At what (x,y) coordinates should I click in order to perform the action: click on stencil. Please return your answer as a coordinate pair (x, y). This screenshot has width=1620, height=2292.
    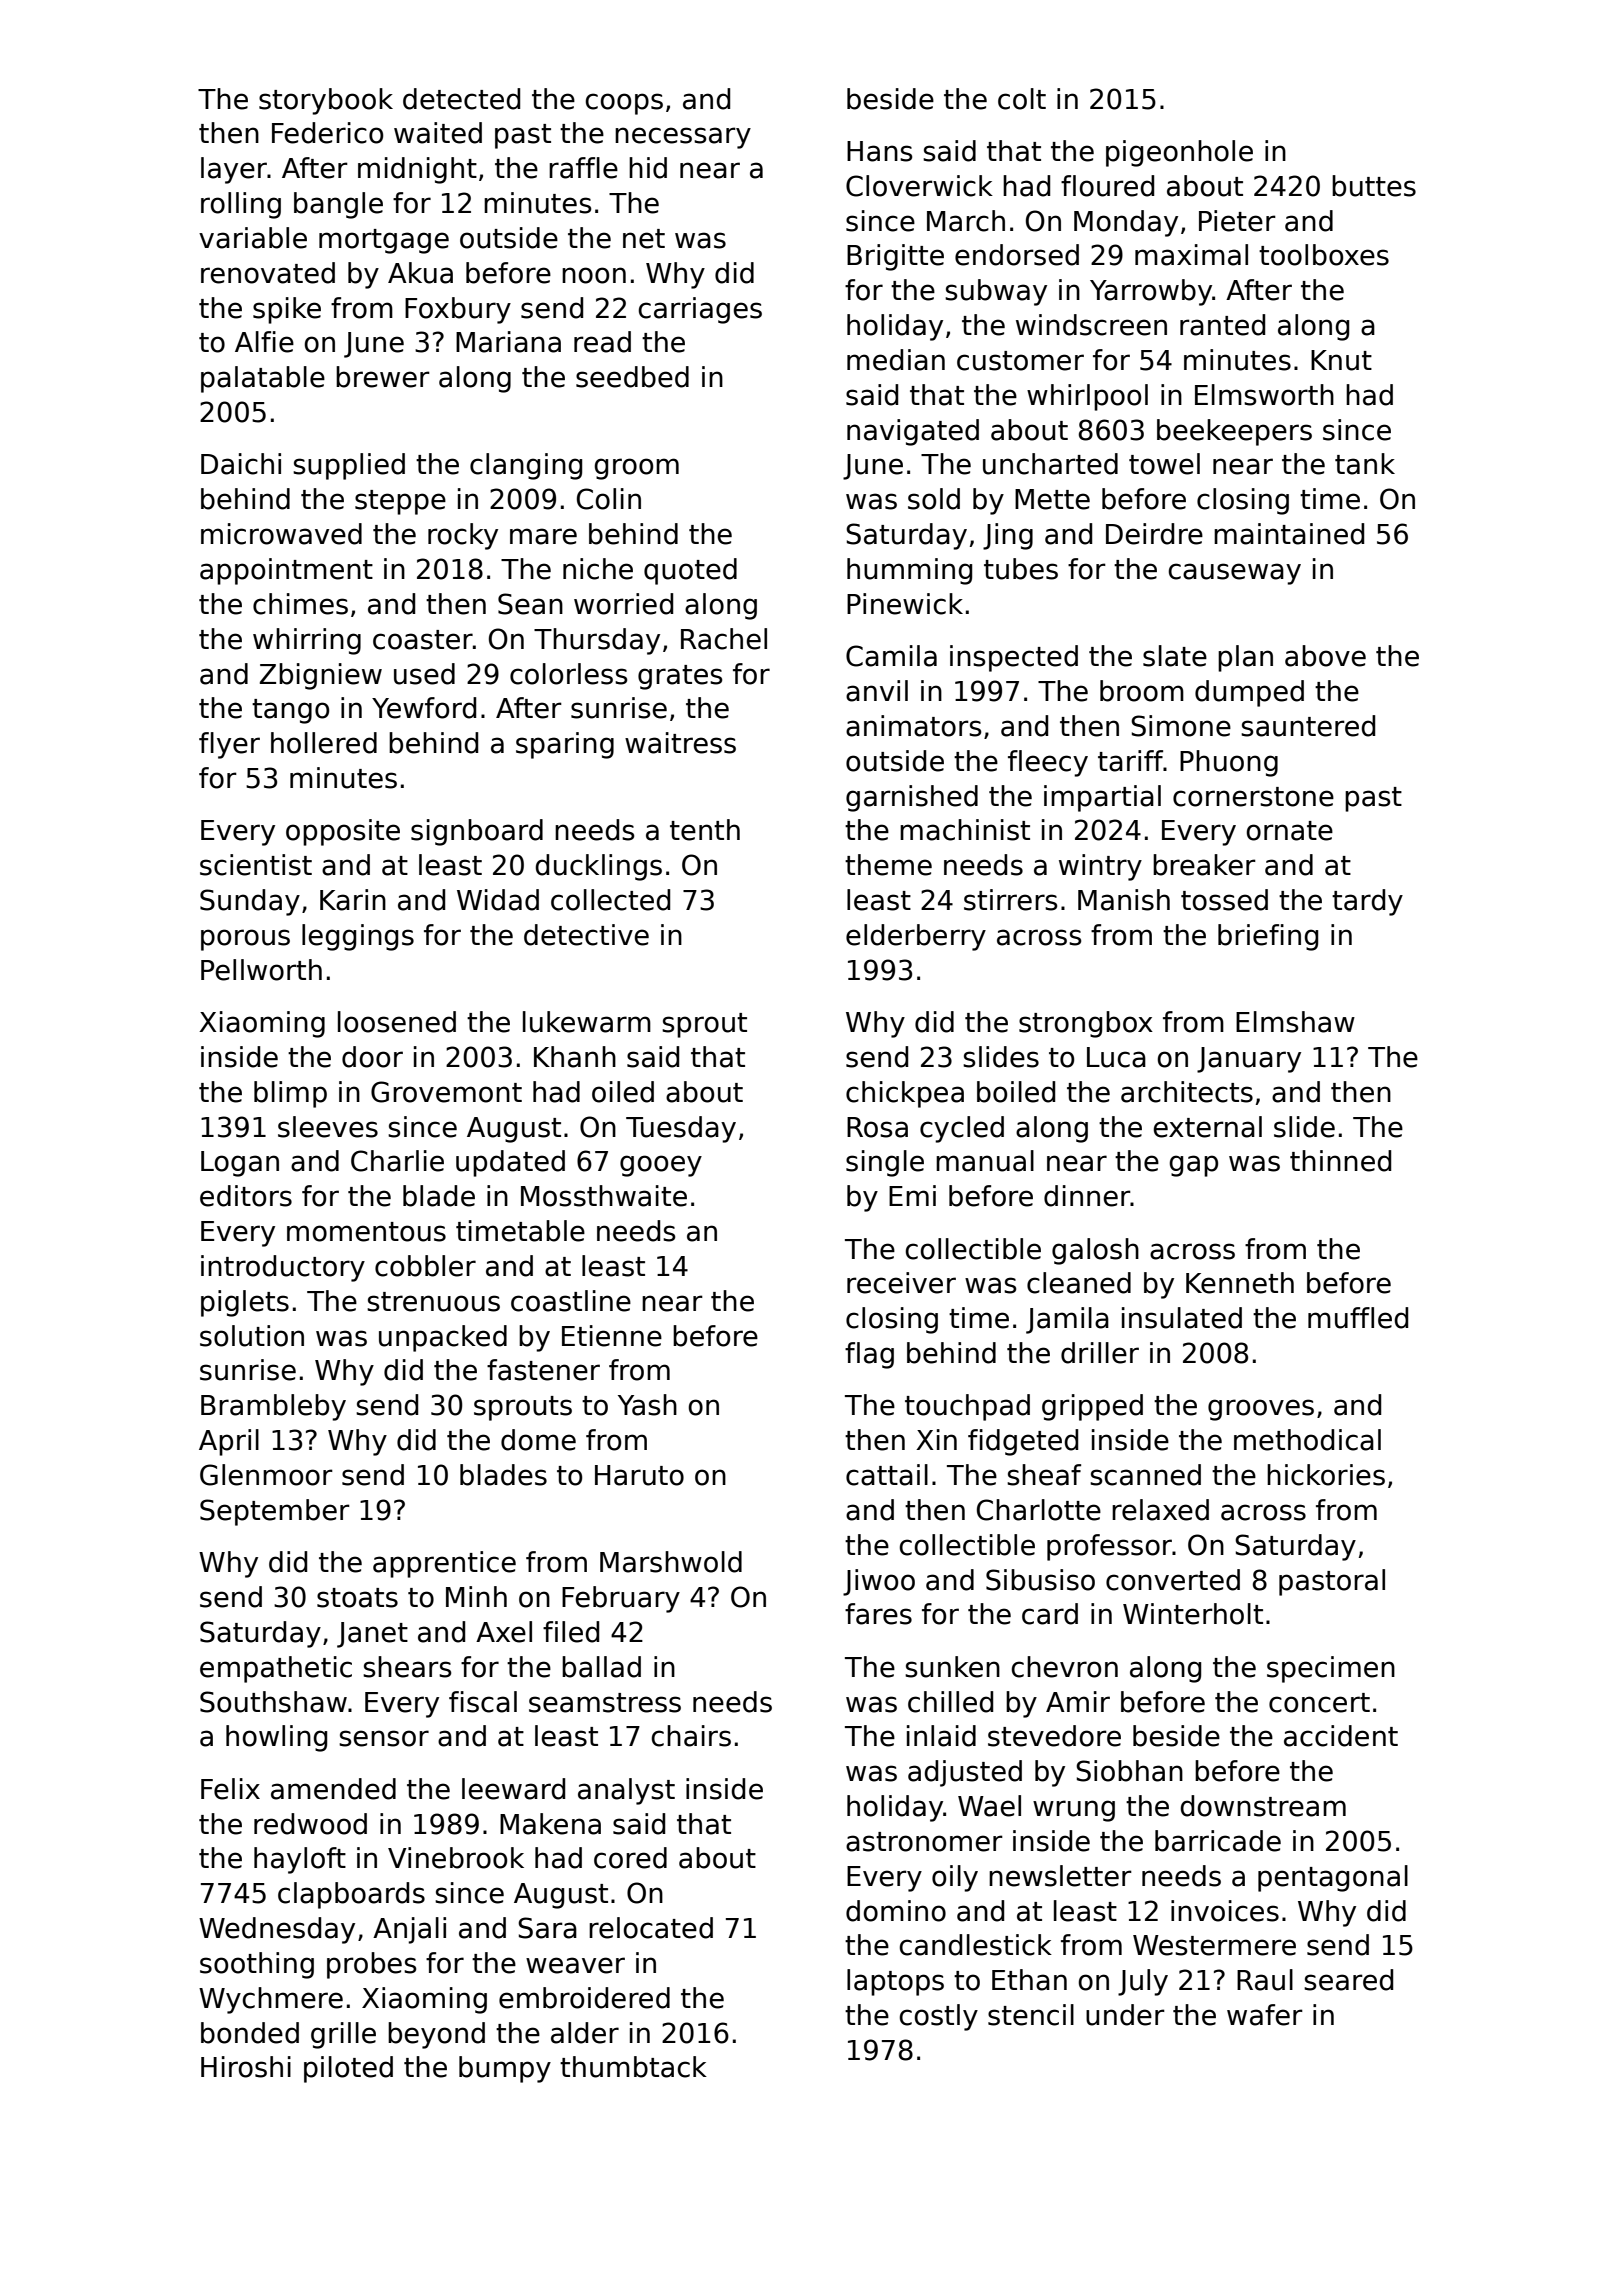
    Looking at the image, I should click on (1031, 2015).
